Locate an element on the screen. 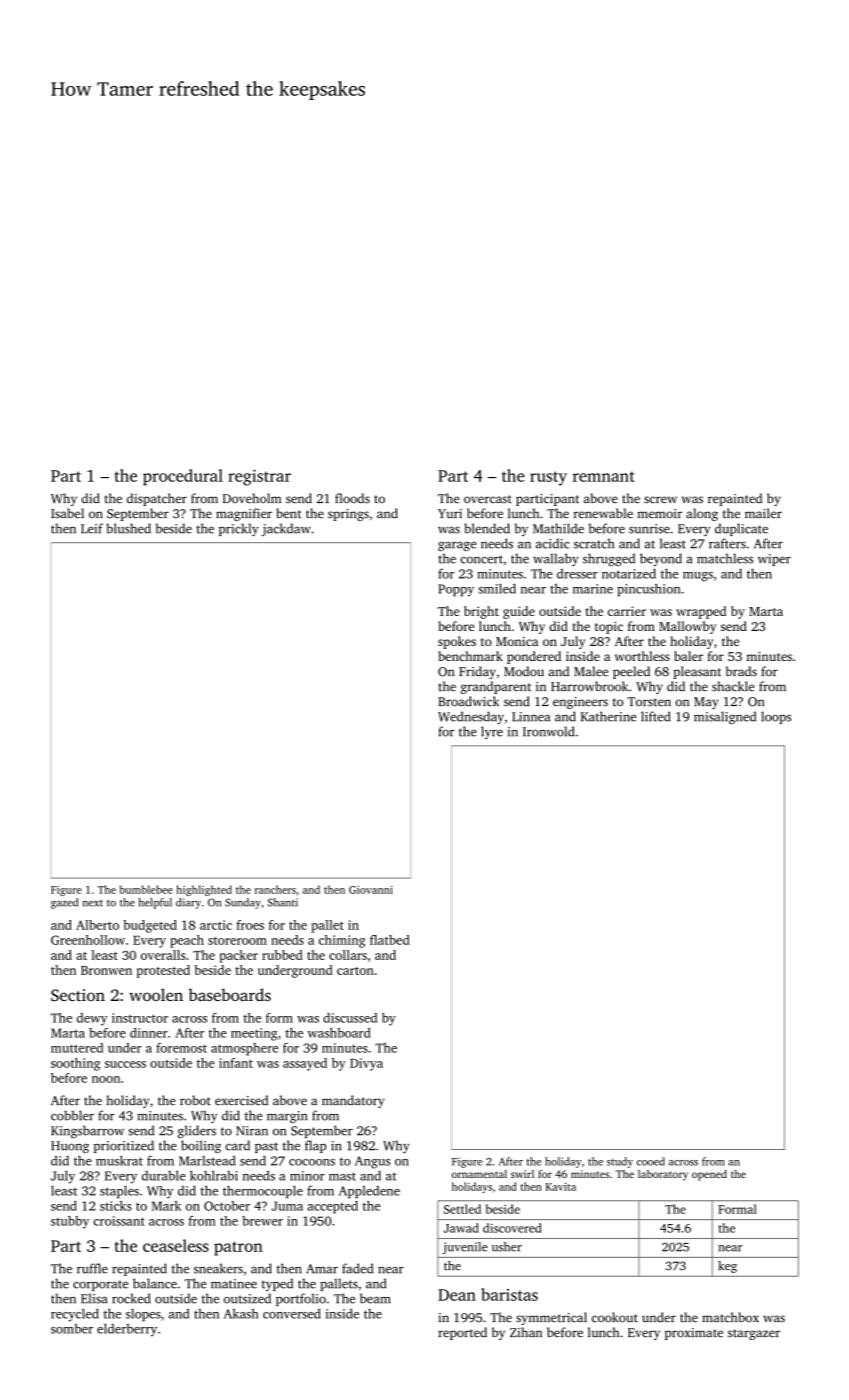 The width and height of the screenshot is (849, 1400). cooed is located at coordinates (651, 1161).
